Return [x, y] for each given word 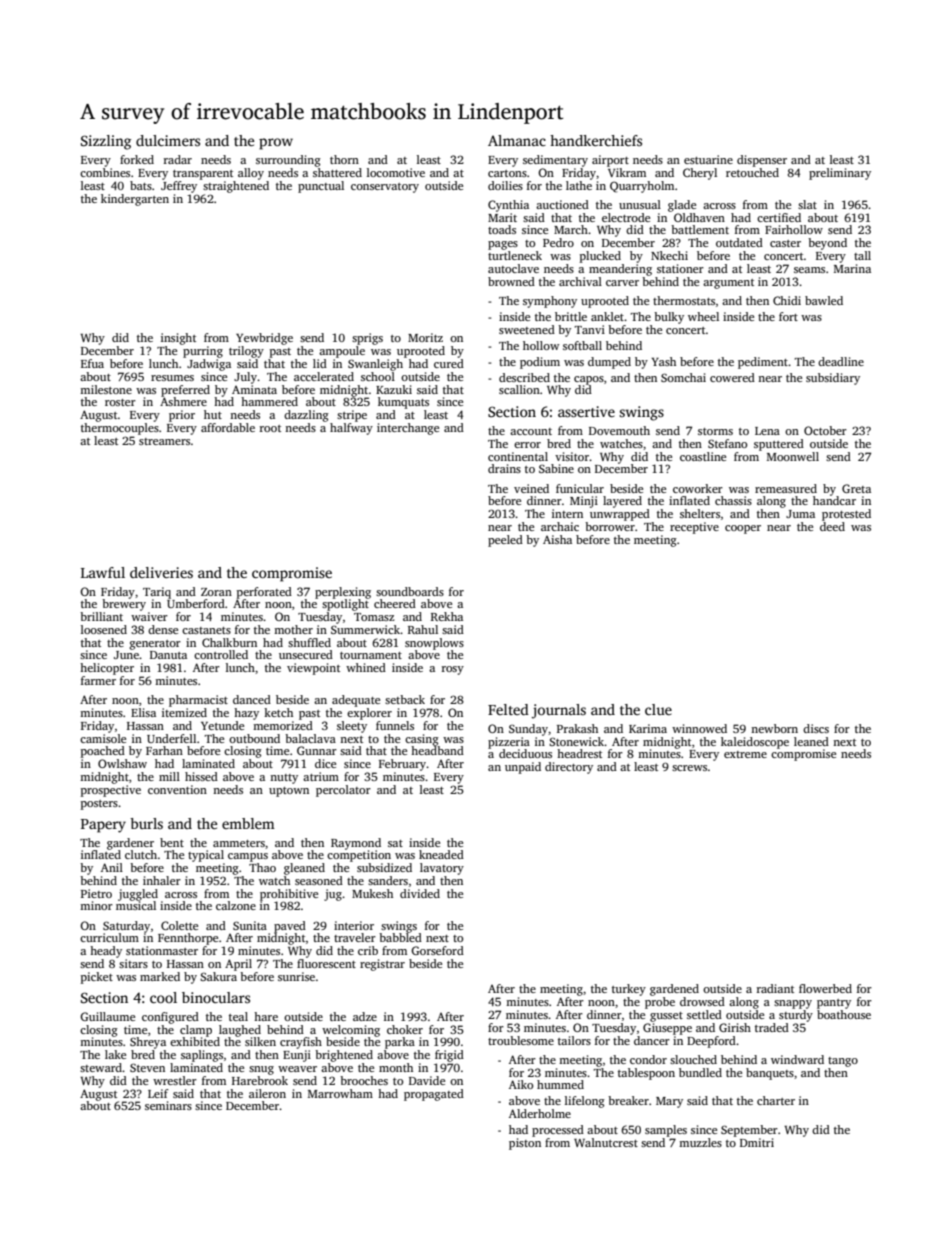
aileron [267, 1093]
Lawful [103, 572]
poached [103, 752]
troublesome [521, 1040]
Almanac [517, 140]
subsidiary [833, 379]
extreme [745, 754]
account [531, 431]
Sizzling [106, 142]
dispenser [762, 161]
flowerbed [825, 988]
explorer [369, 714]
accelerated [324, 376]
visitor [572, 456]
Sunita [250, 925]
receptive [694, 528]
